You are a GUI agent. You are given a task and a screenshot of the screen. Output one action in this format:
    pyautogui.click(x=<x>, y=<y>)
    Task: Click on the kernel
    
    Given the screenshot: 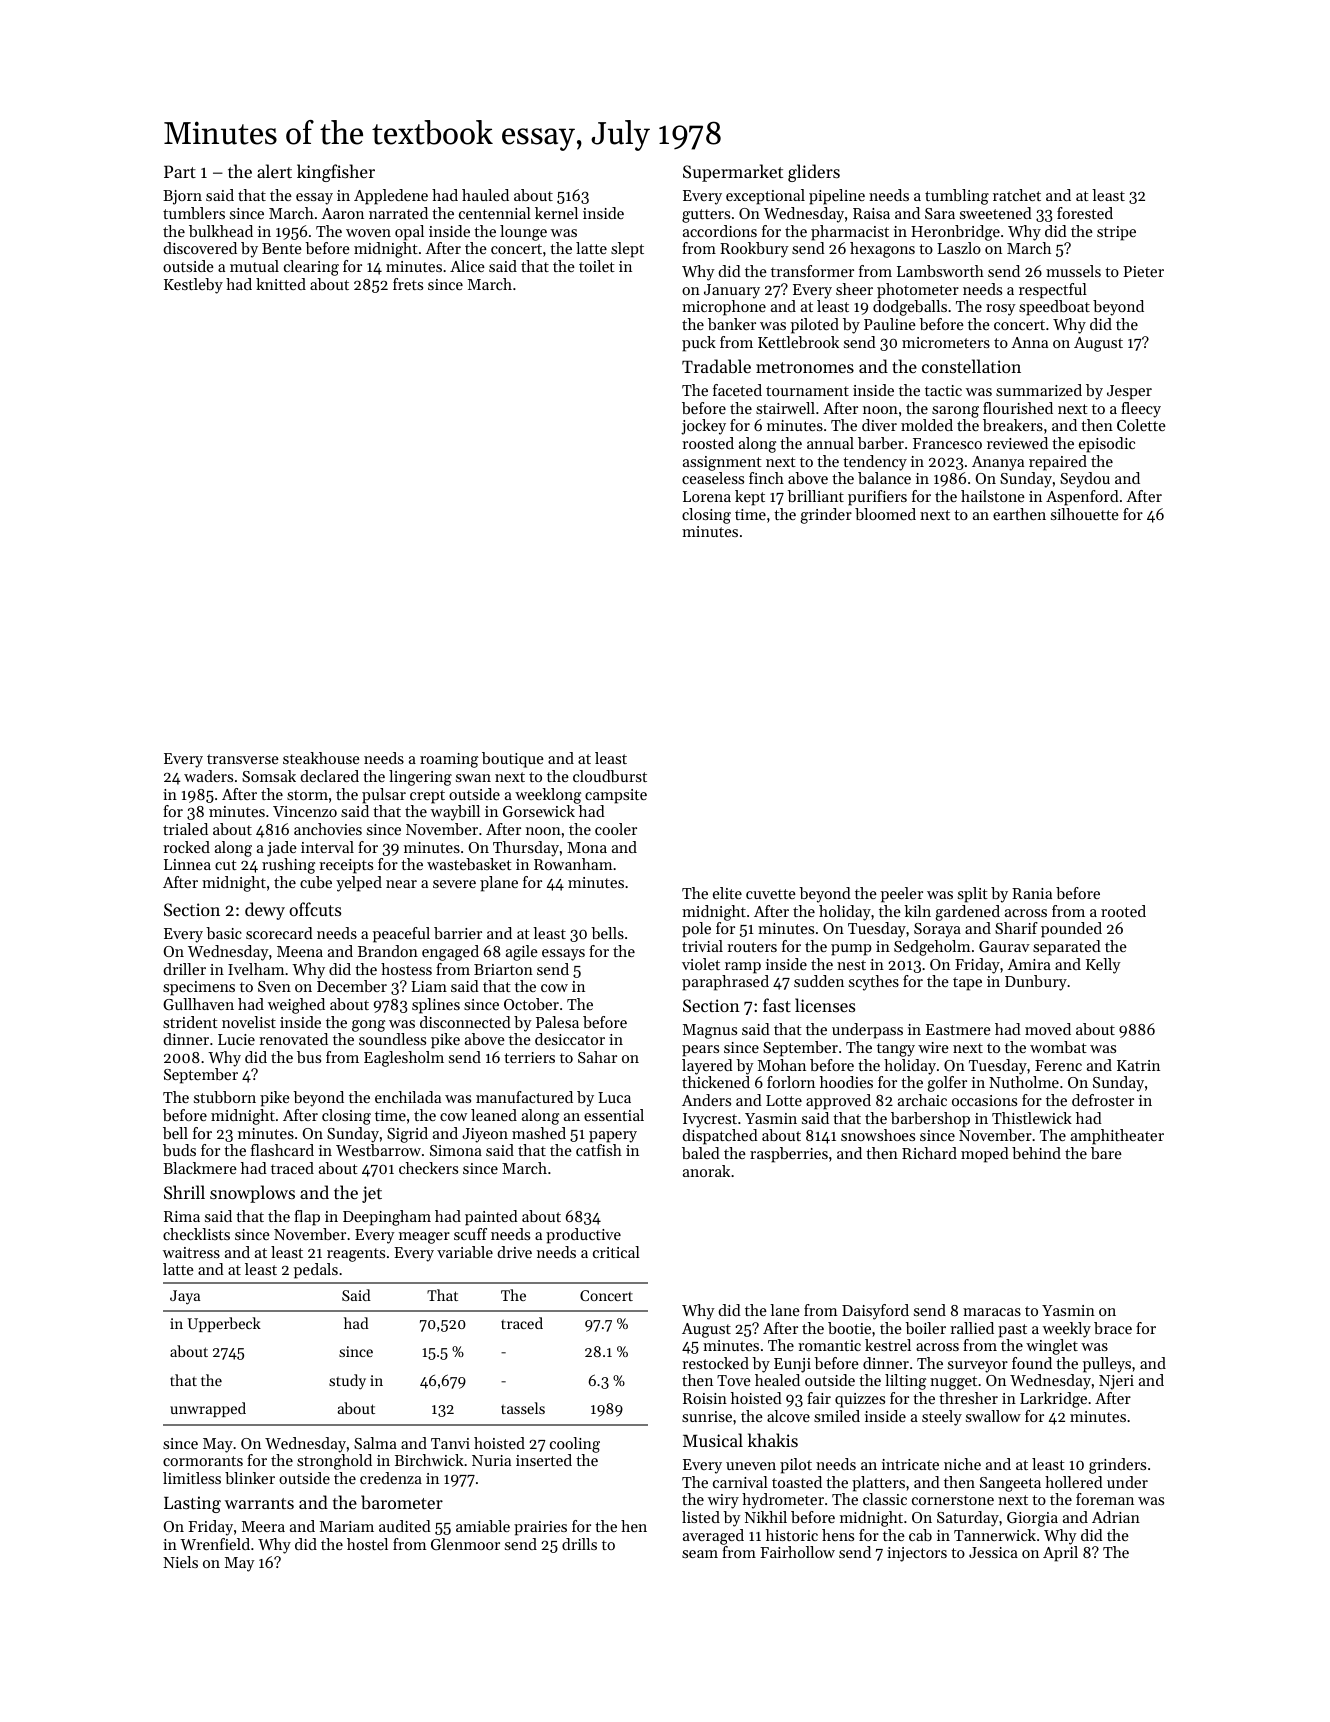 What is the action you would take?
    pyautogui.click(x=556, y=213)
